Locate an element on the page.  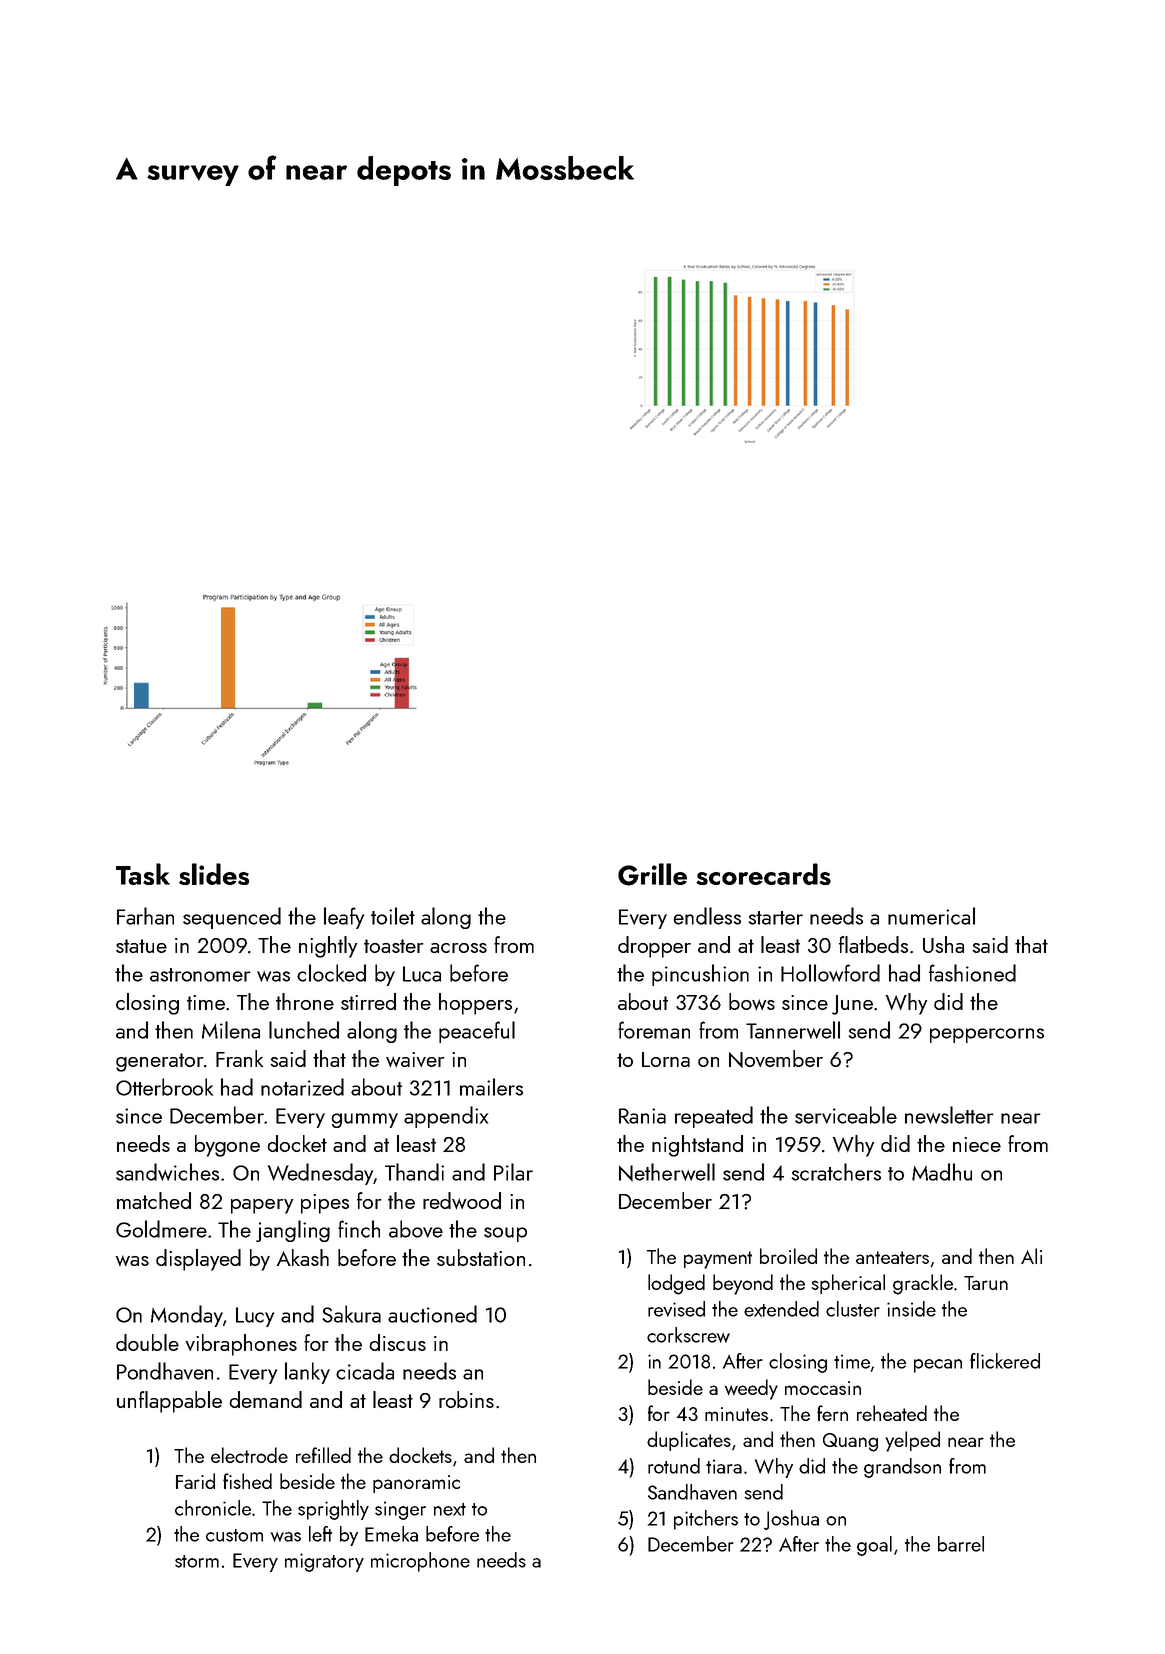
electrode is located at coordinates (249, 1455).
